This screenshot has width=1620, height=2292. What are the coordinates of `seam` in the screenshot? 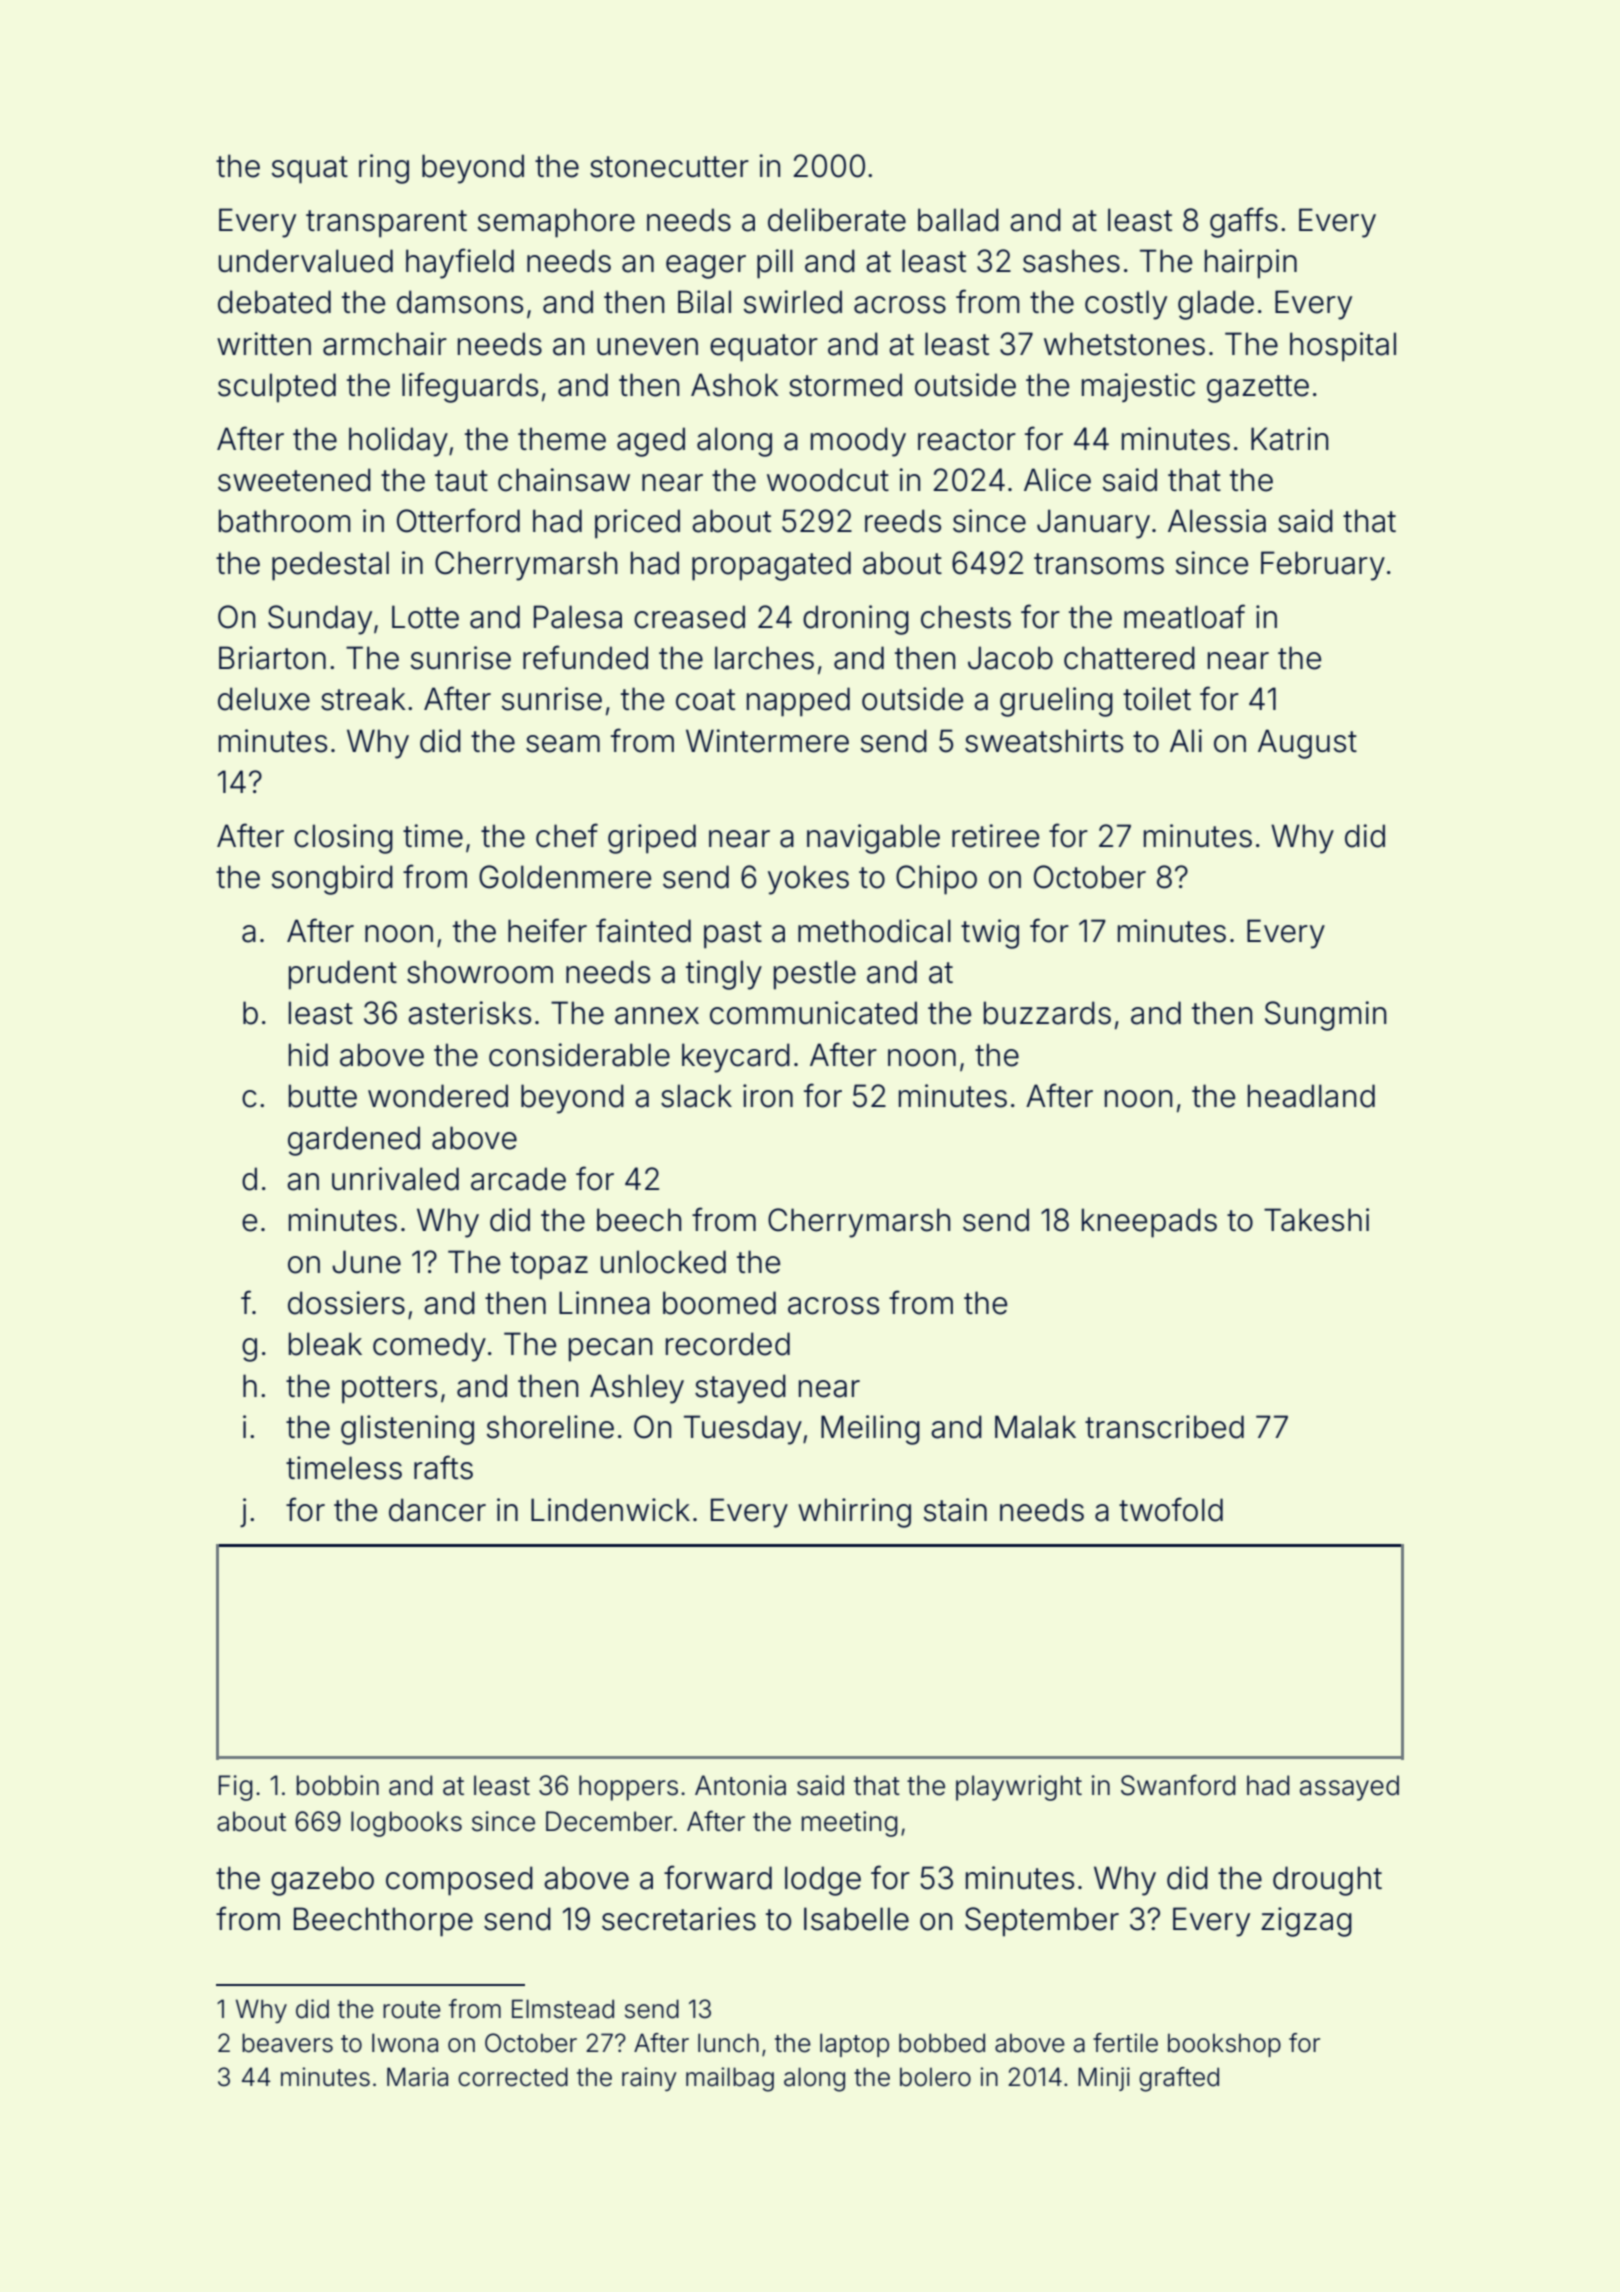 It's located at (563, 744).
